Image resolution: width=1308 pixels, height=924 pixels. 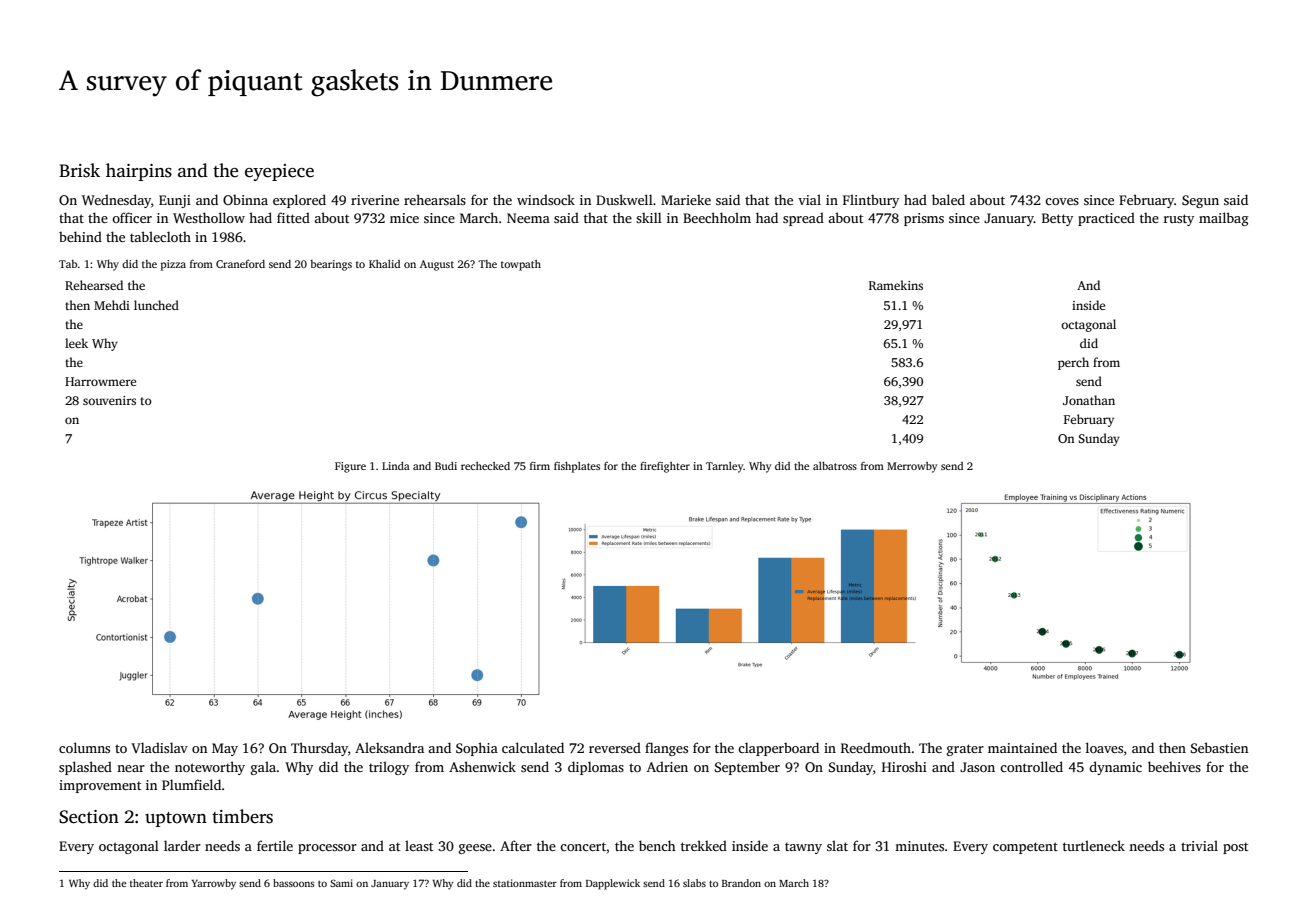 I want to click on Tarnley, so click(x=725, y=467).
